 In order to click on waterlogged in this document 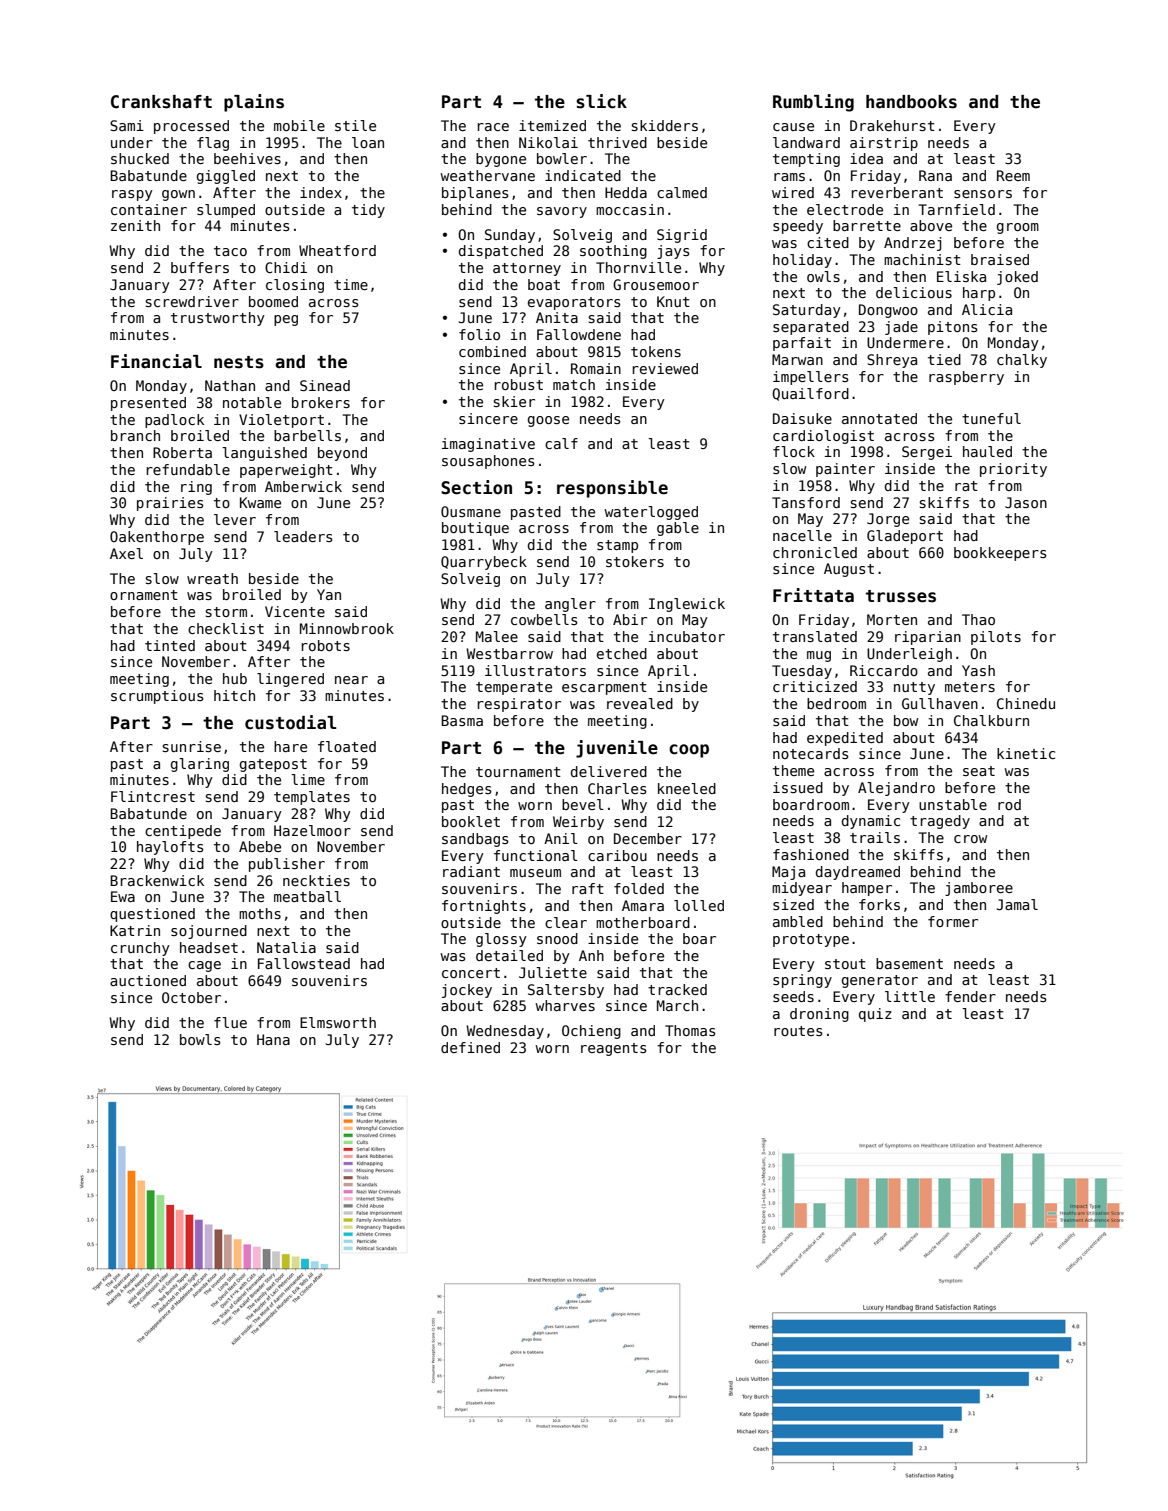, I will do `click(651, 513)`.
